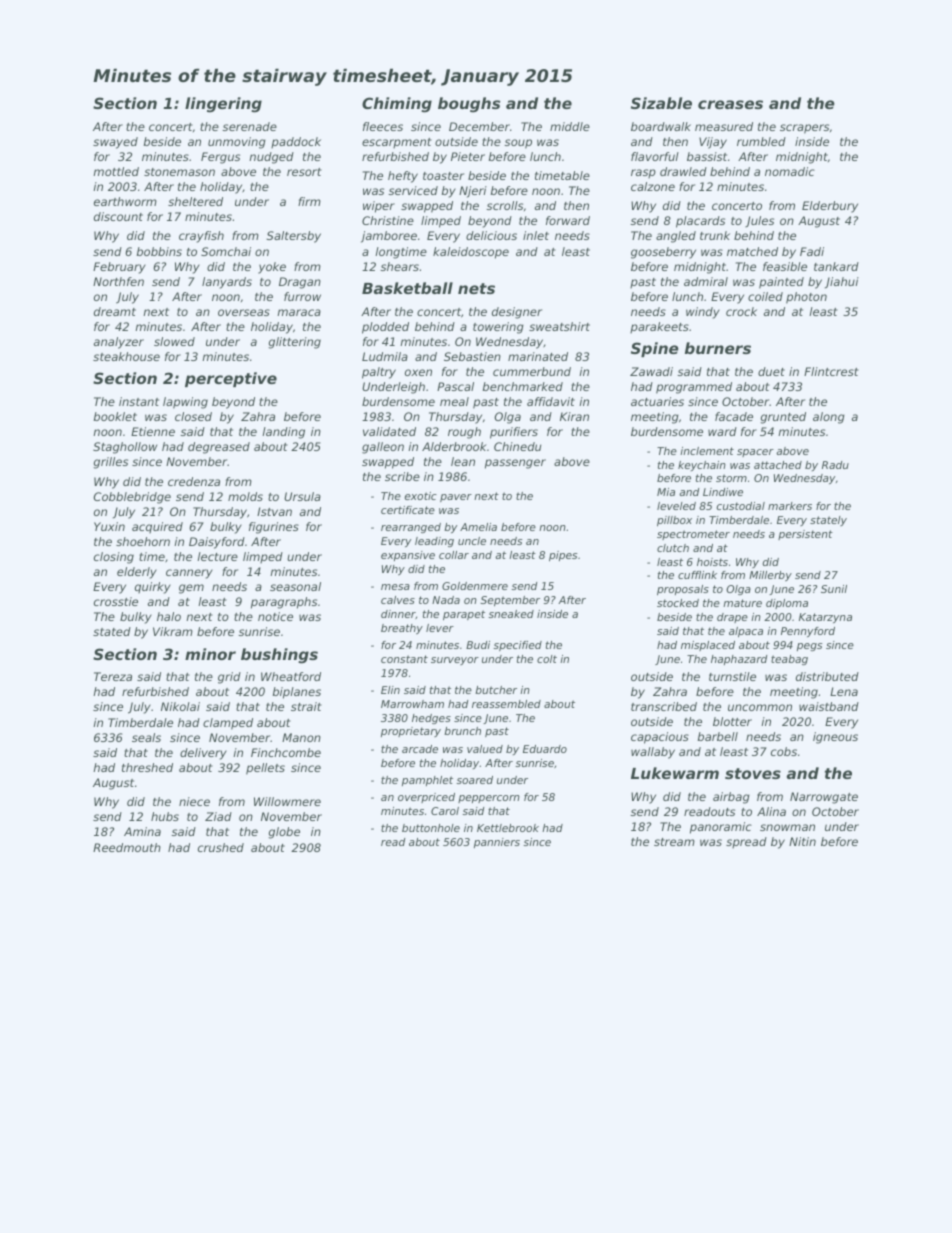 This page has height=1233, width=952. Describe the element at coordinates (146, 737) in the page. I see `seals` at that location.
